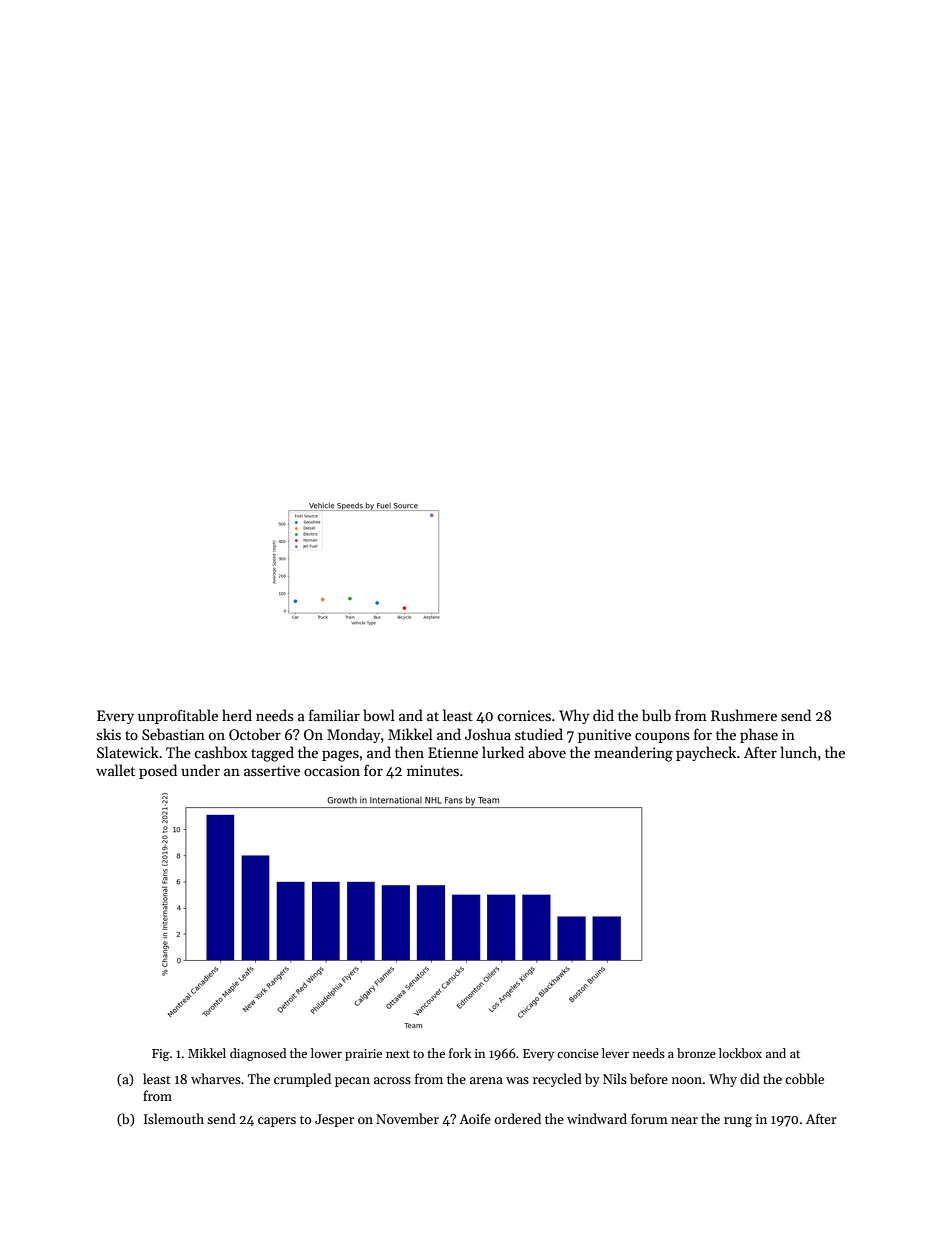  What do you see at coordinates (738, 1122) in the document?
I see `rung` at bounding box center [738, 1122].
